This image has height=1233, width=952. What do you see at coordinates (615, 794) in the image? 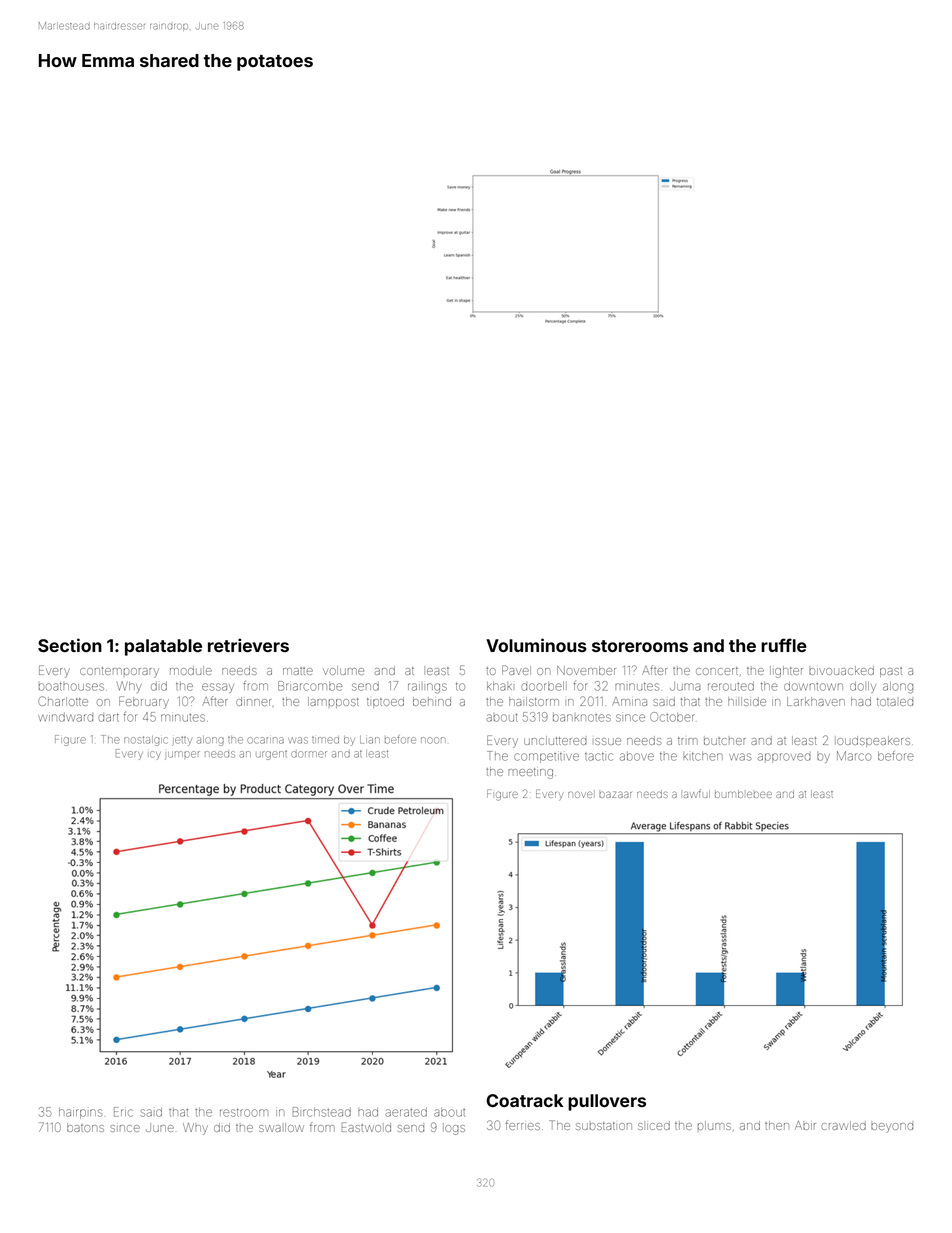
I see `bazaar` at bounding box center [615, 794].
